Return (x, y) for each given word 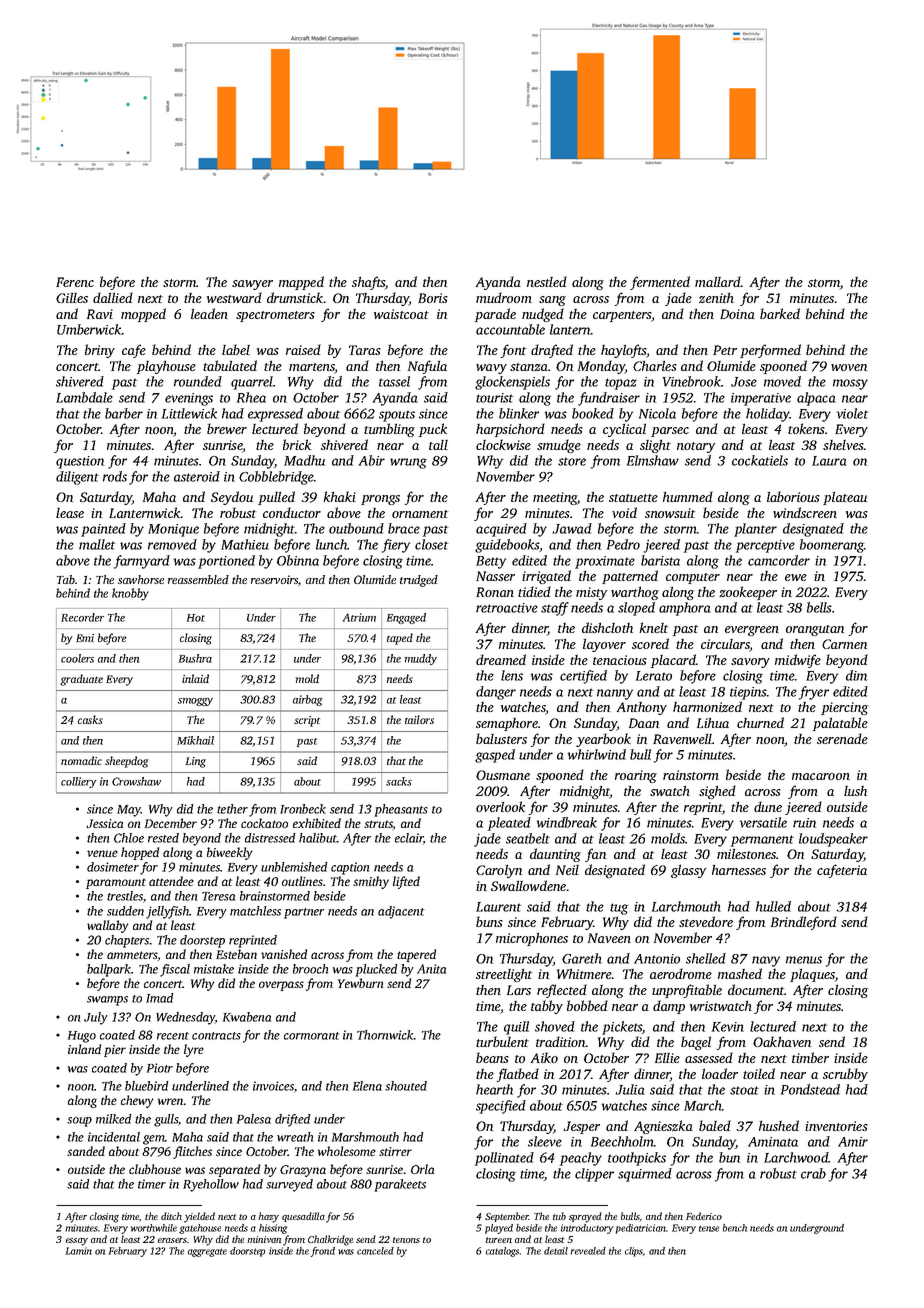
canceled (375, 1251)
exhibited (317, 823)
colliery (79, 782)
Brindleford (804, 923)
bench (735, 1228)
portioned (226, 562)
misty (591, 593)
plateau (845, 498)
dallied (113, 297)
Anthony (642, 708)
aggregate (207, 1252)
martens (312, 368)
